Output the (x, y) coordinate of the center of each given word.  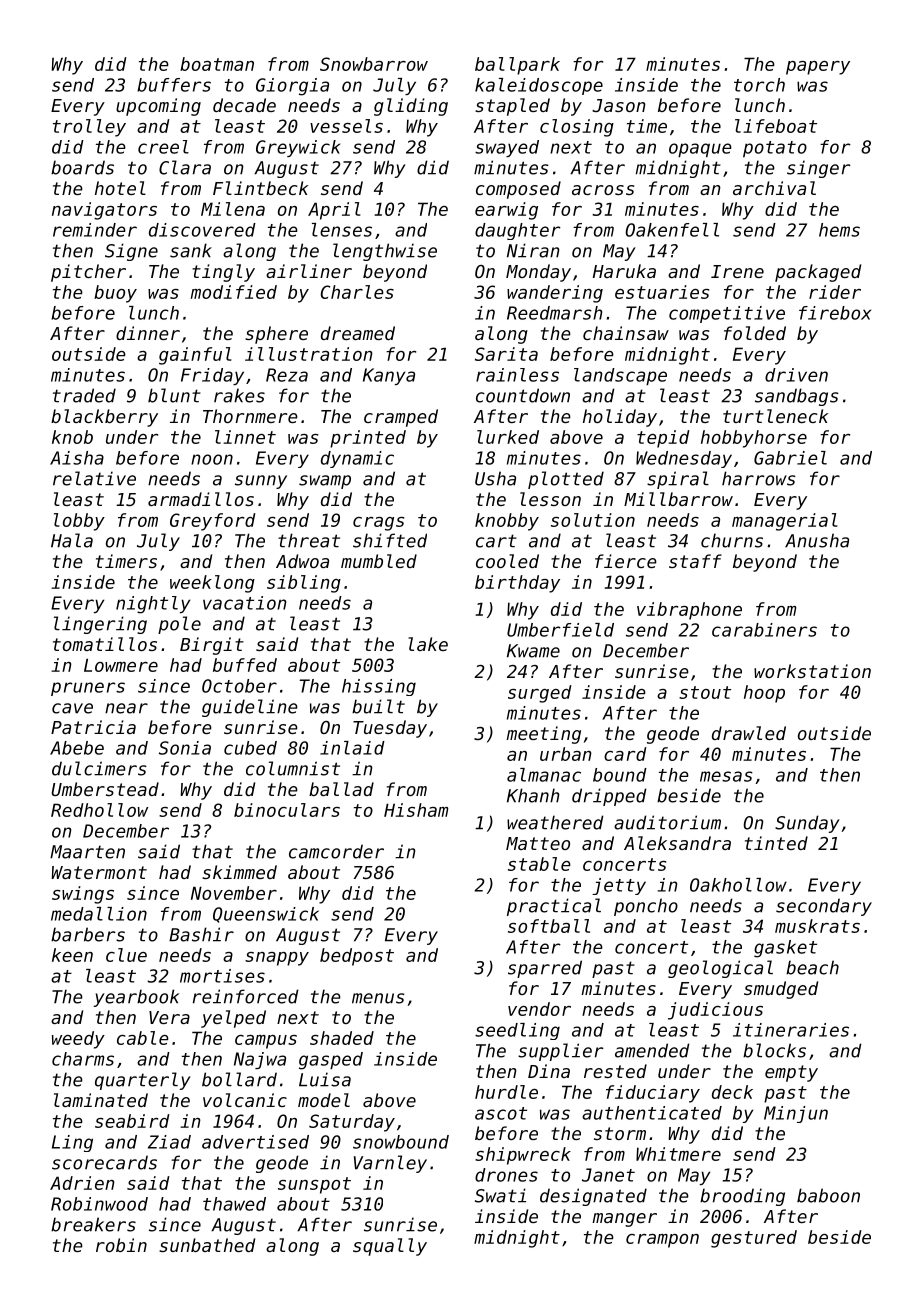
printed (368, 439)
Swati (500, 1195)
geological (720, 969)
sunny (261, 482)
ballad (341, 789)
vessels (346, 126)
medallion (99, 914)
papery (818, 68)
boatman (217, 64)
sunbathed (207, 1245)
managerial (785, 522)
